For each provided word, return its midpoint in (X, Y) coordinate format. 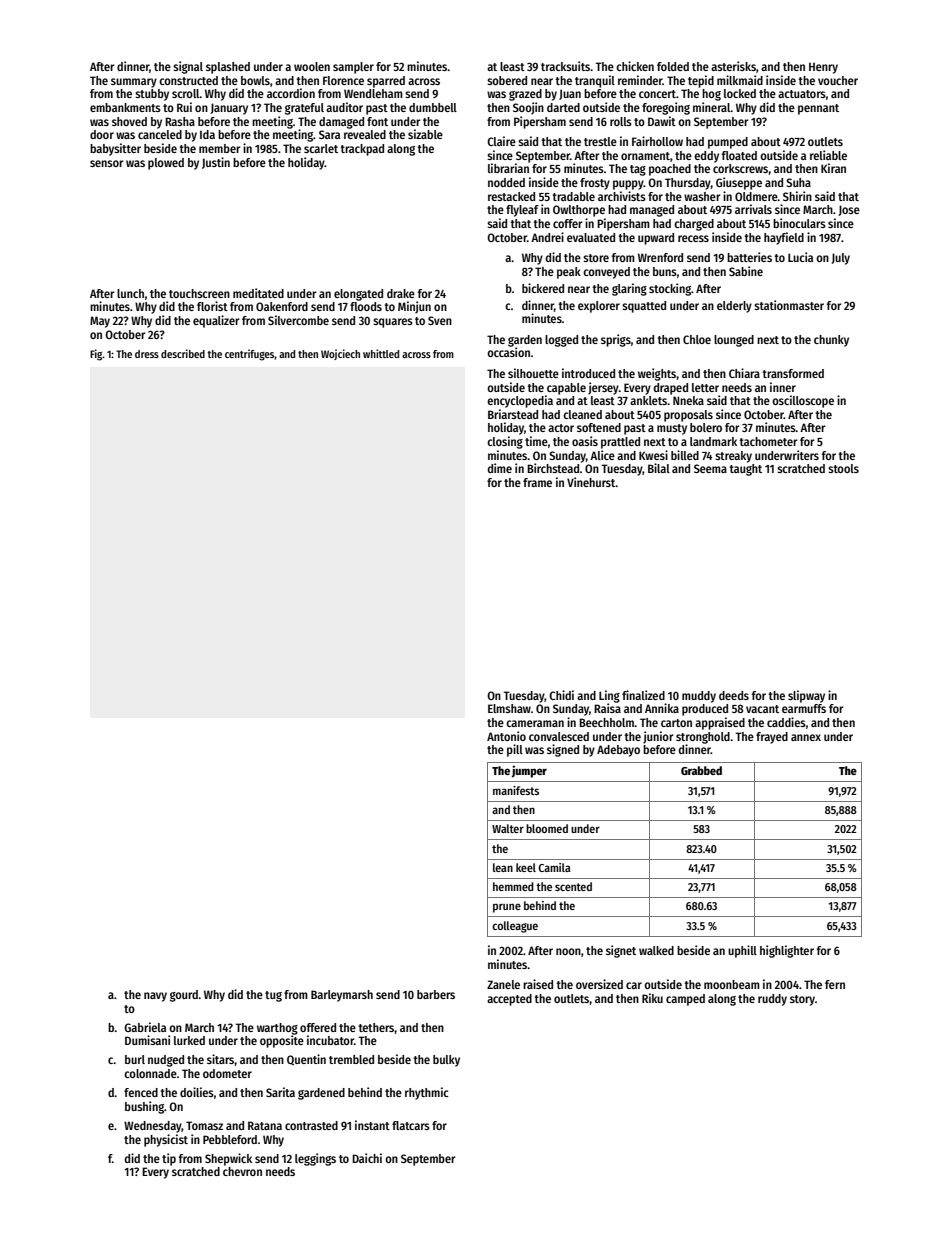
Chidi (561, 695)
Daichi (367, 1158)
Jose (849, 210)
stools (843, 468)
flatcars (411, 1125)
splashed (228, 68)
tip (169, 1159)
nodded (506, 182)
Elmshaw (509, 708)
